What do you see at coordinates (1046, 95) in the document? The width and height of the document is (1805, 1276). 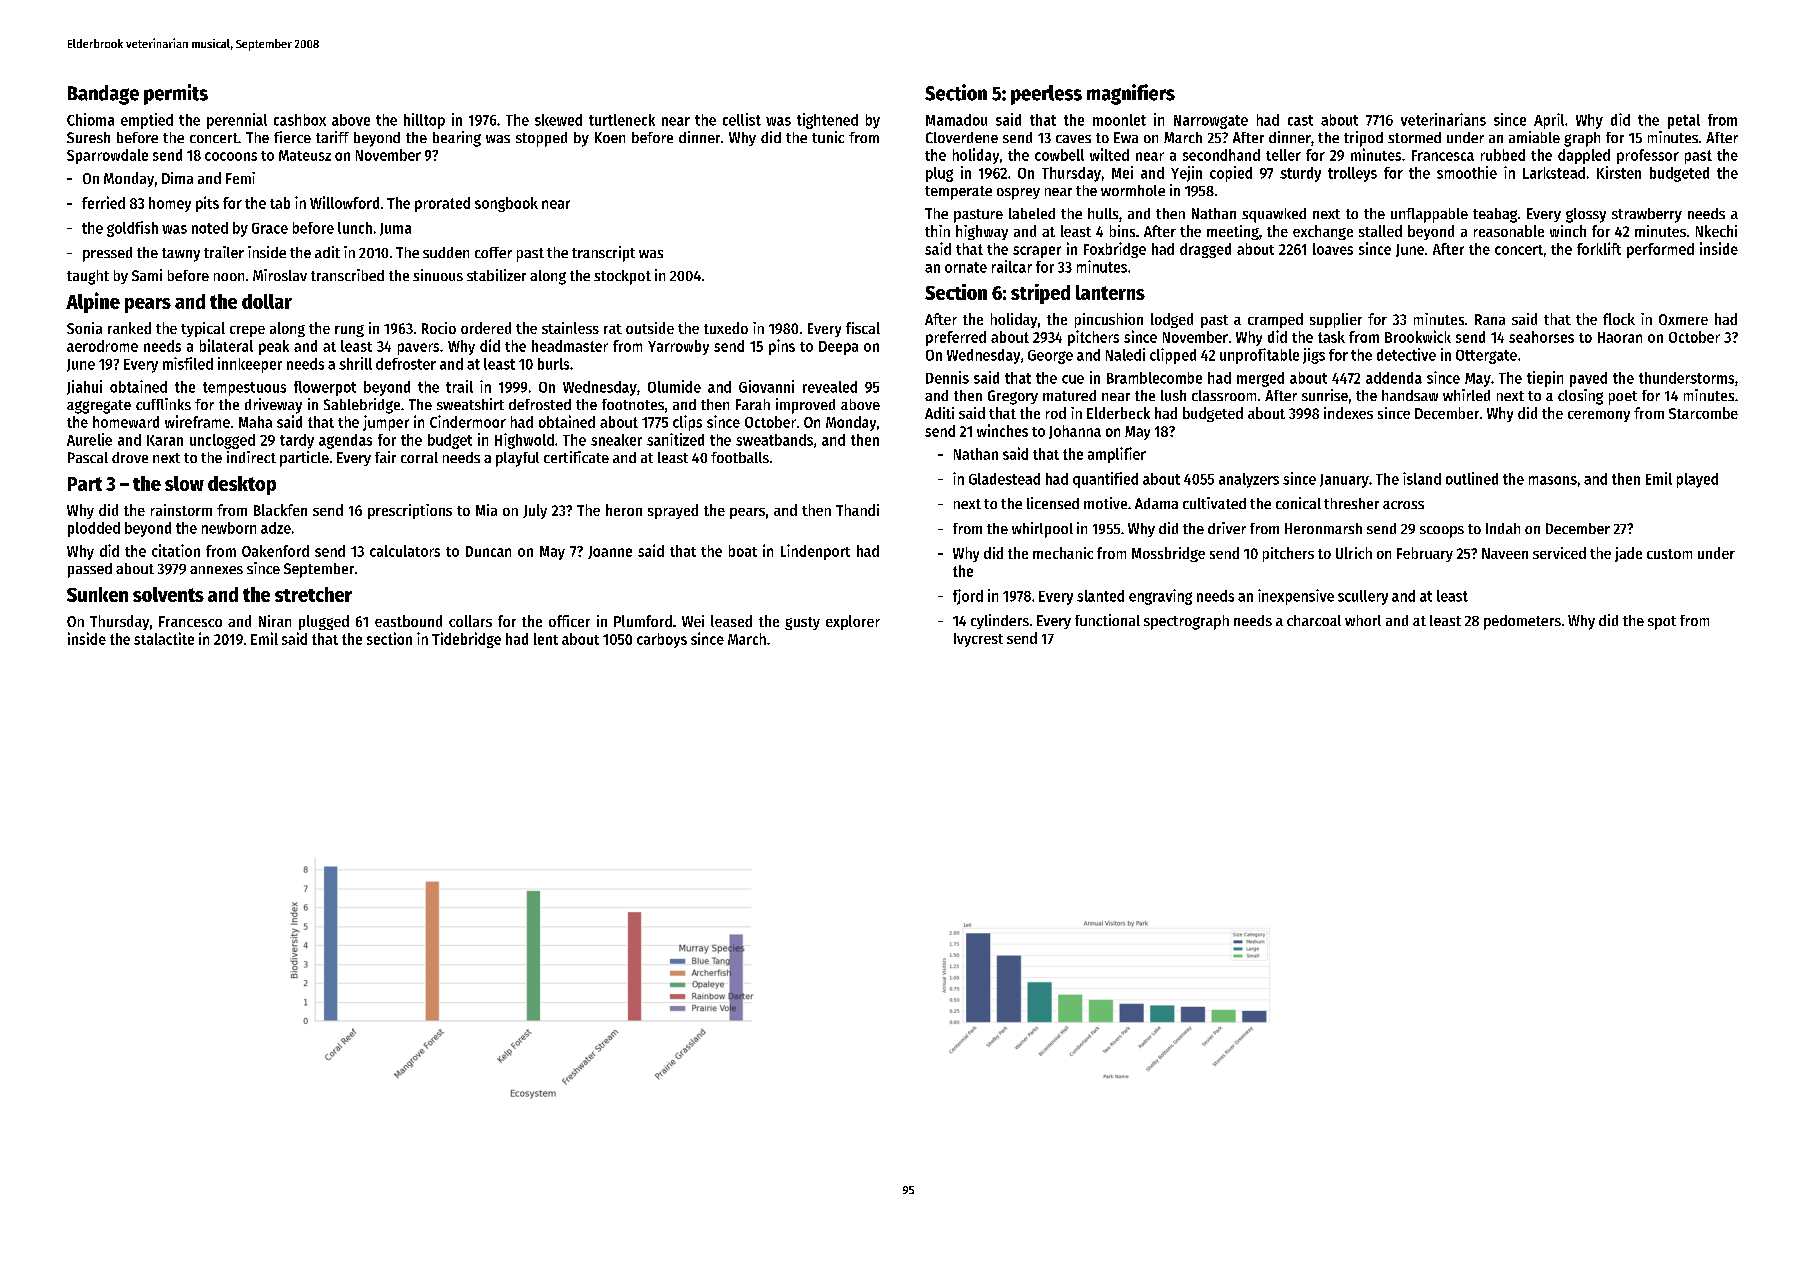 I see `peerless` at bounding box center [1046, 95].
